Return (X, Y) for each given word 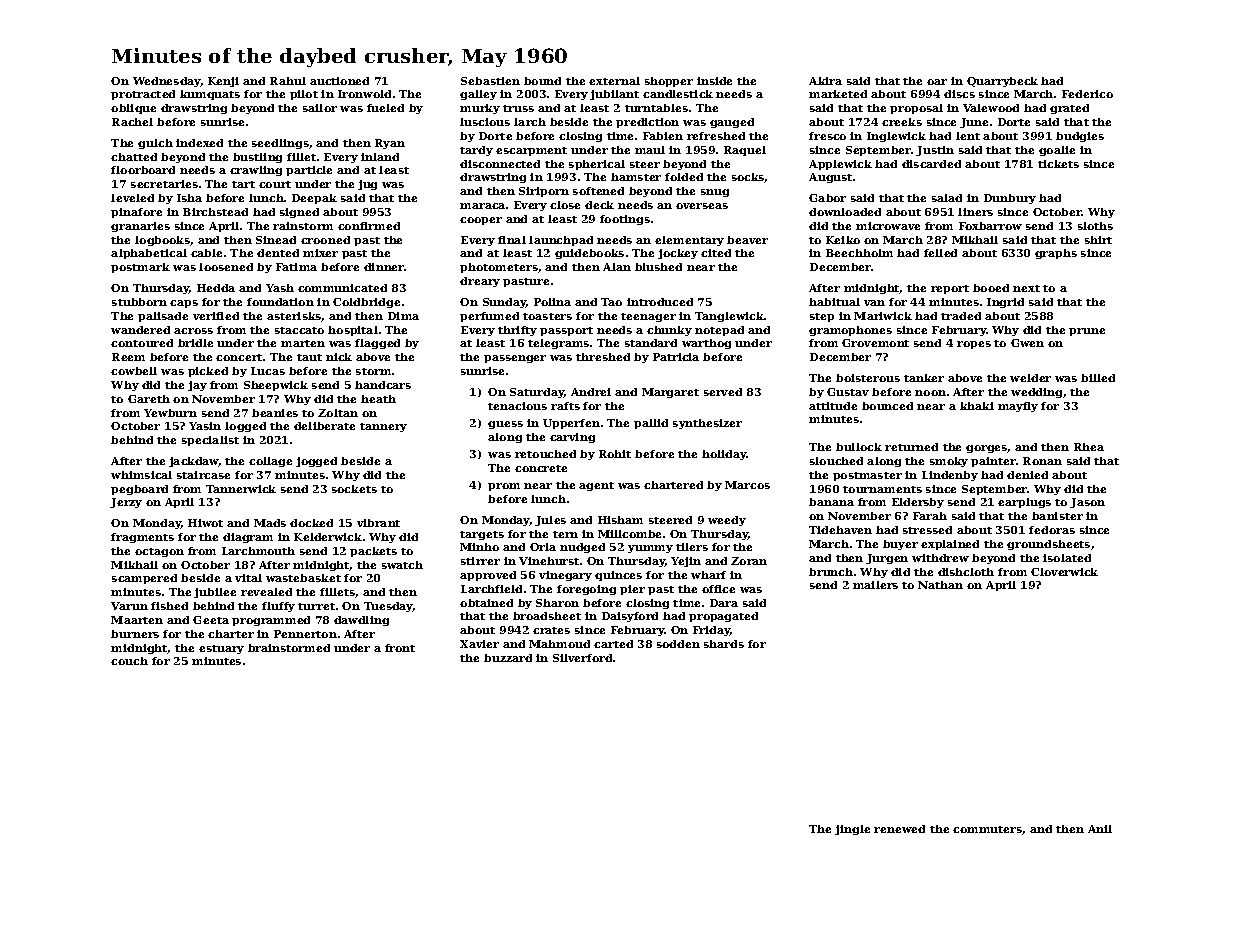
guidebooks (589, 254)
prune (1087, 332)
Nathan (940, 585)
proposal (916, 109)
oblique (133, 109)
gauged (732, 123)
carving (572, 438)
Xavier (479, 644)
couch (129, 661)
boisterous (868, 378)
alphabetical (149, 254)
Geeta (211, 620)
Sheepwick (276, 386)
